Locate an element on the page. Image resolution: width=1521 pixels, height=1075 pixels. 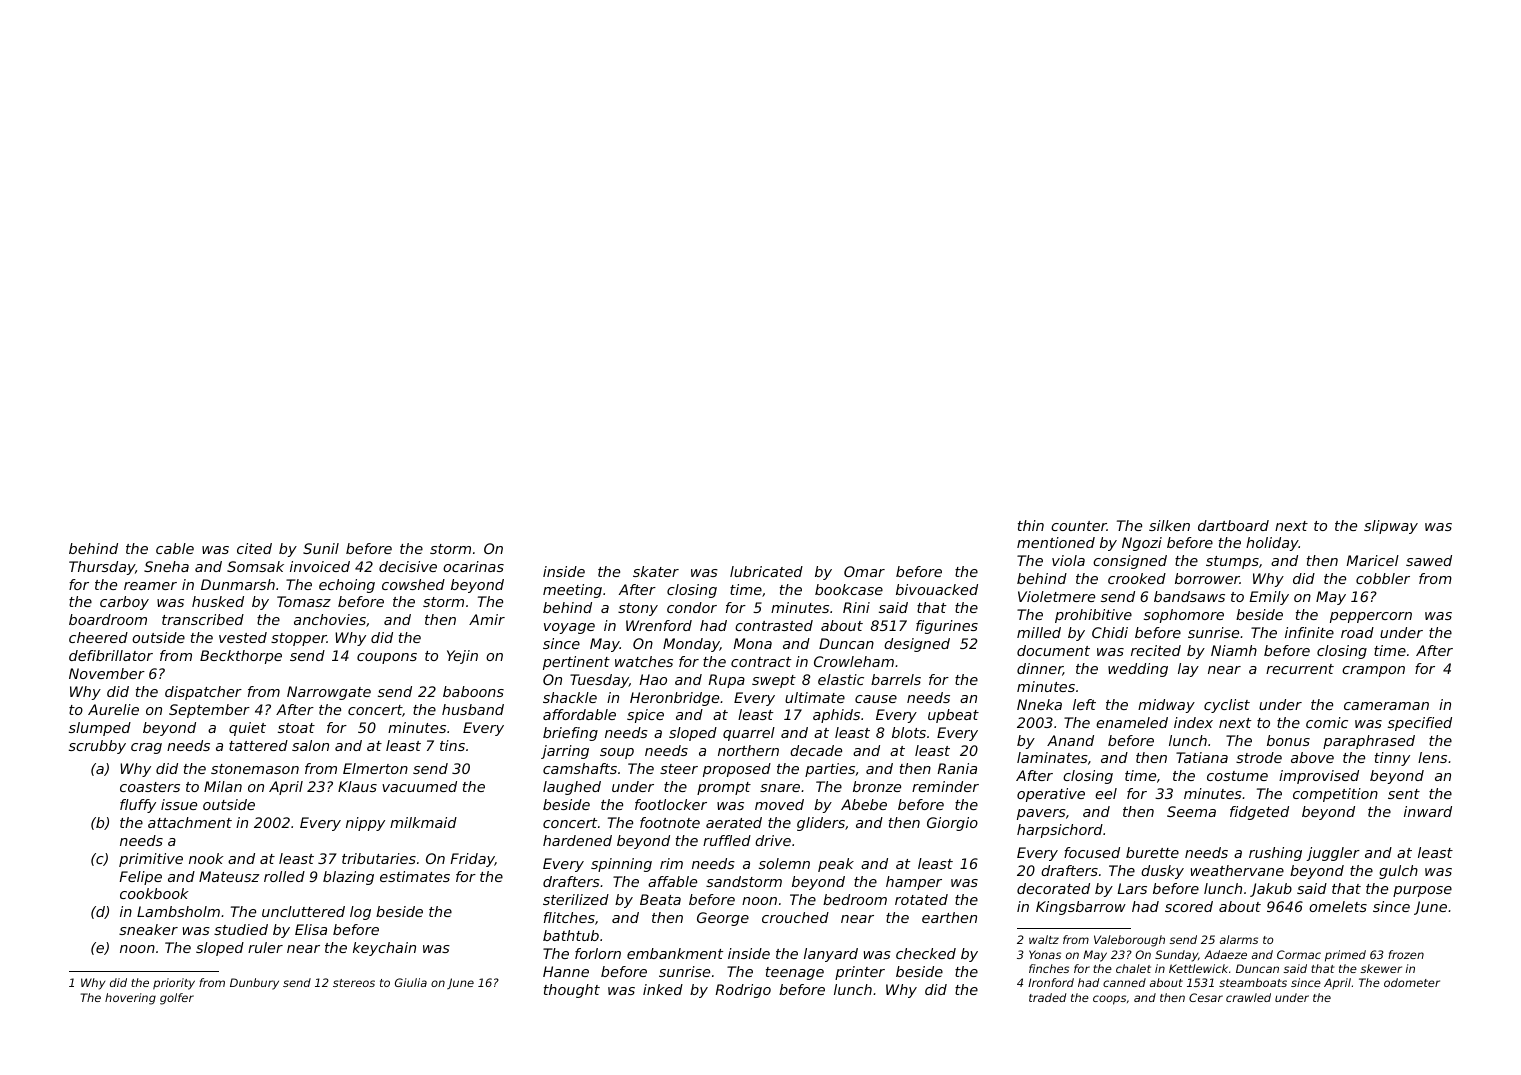
counter is located at coordinates (1079, 526).
